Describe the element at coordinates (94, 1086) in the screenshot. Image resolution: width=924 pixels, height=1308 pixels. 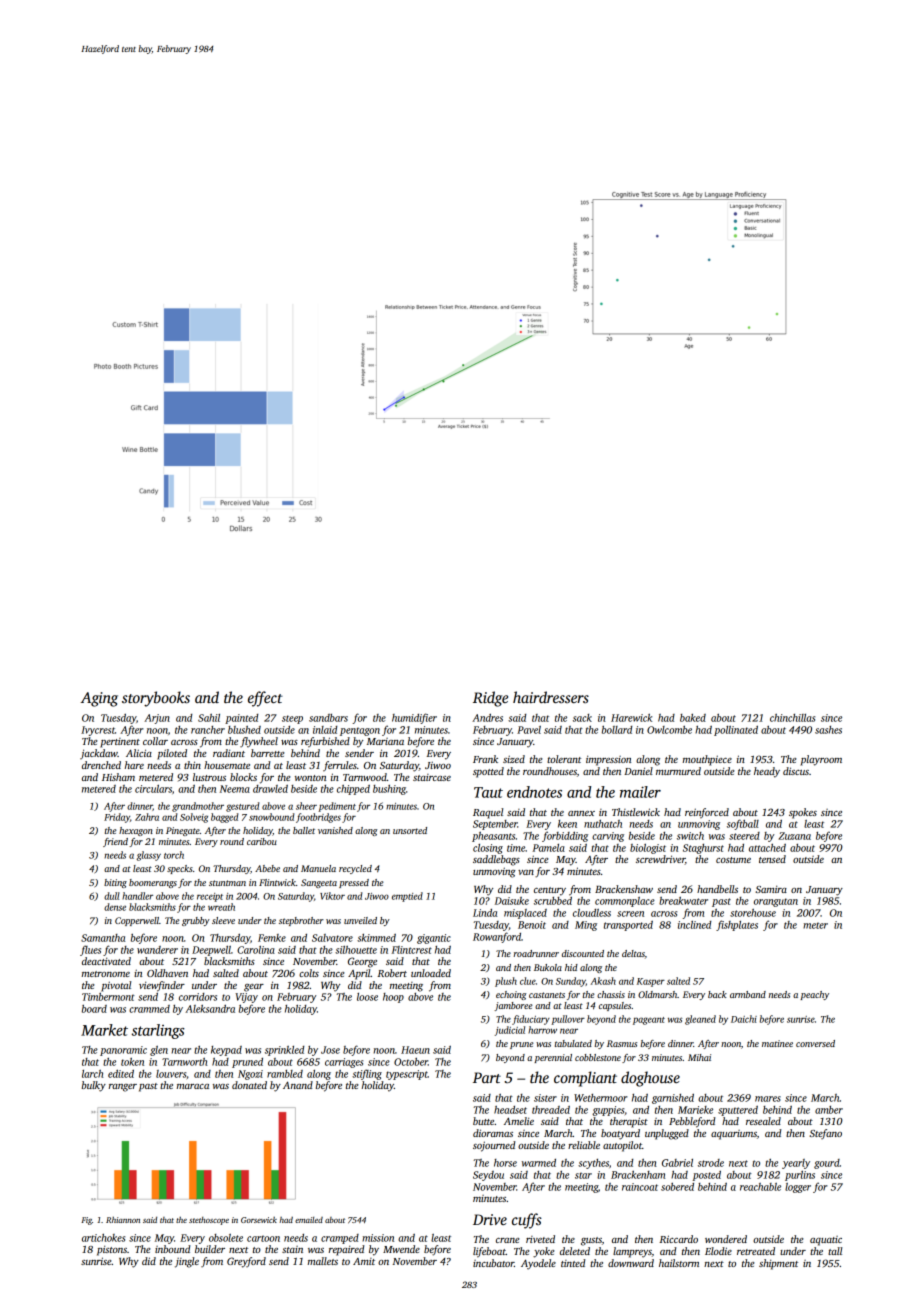
I see `bulky` at that location.
